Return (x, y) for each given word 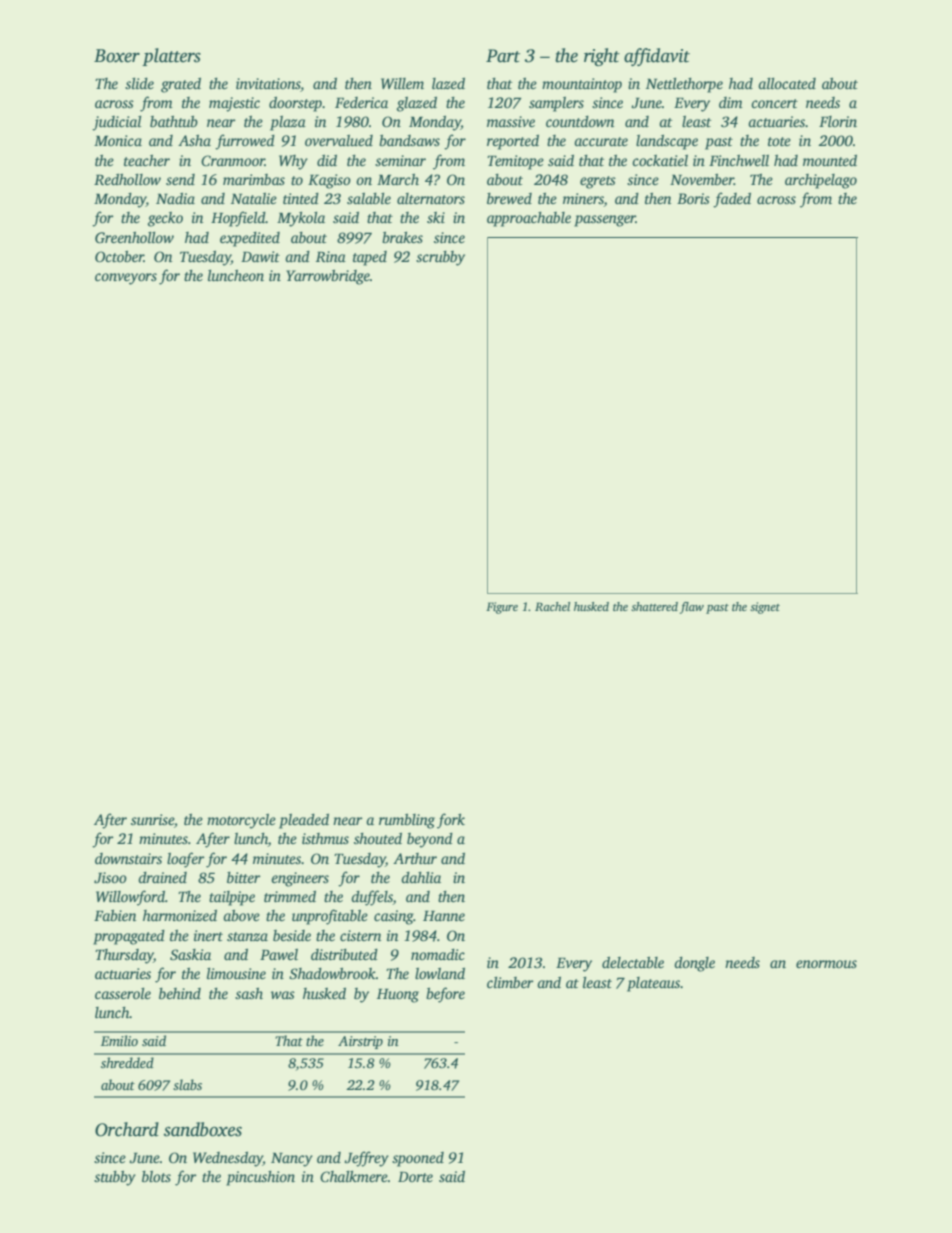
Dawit (260, 256)
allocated (787, 83)
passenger (605, 221)
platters (171, 57)
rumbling (407, 821)
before (445, 995)
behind (180, 993)
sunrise (152, 819)
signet (765, 608)
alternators (431, 198)
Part (503, 56)
